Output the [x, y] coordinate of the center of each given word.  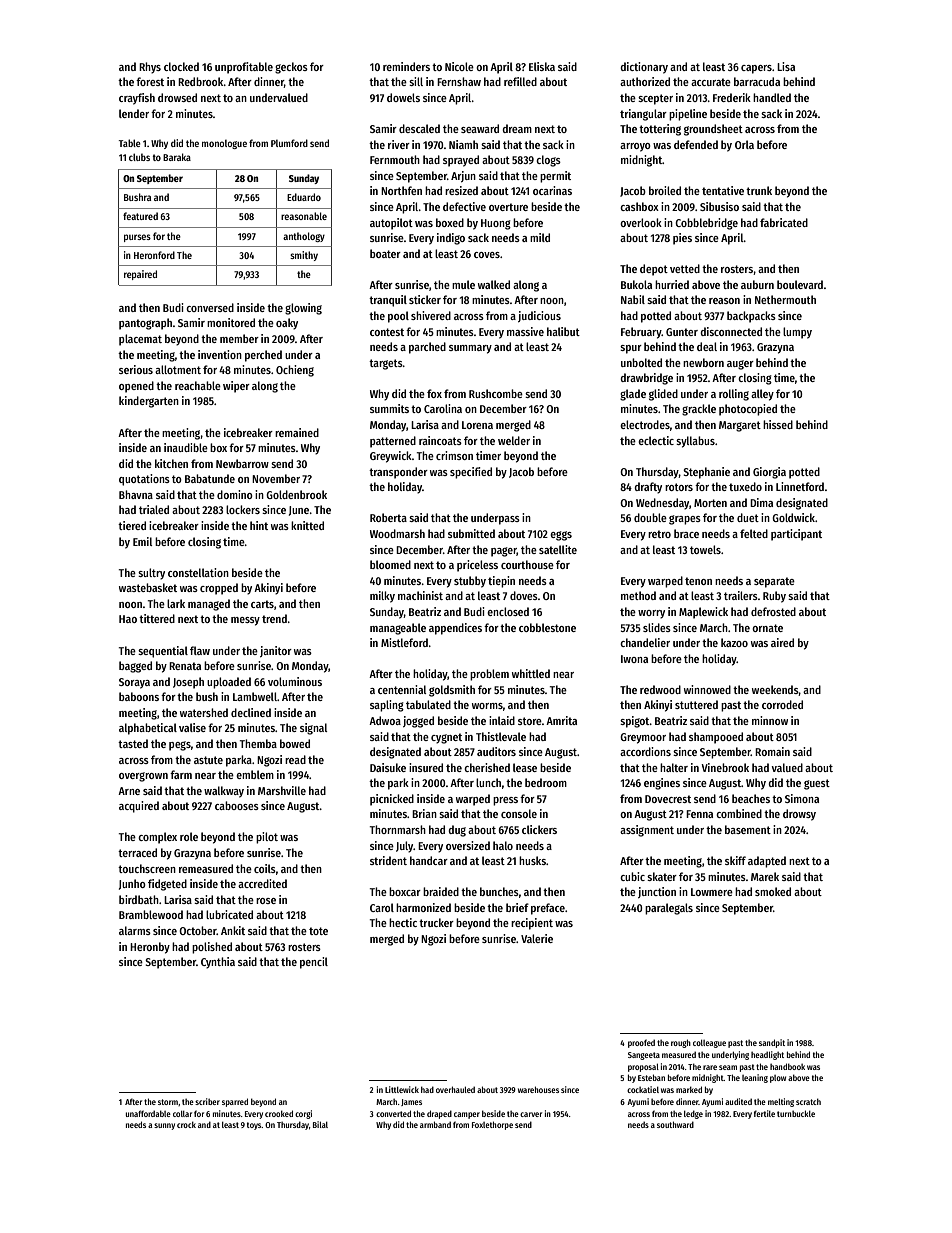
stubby [470, 582]
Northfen [401, 190]
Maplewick [703, 613]
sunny [164, 1126]
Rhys [150, 68]
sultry [151, 574]
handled [772, 97]
